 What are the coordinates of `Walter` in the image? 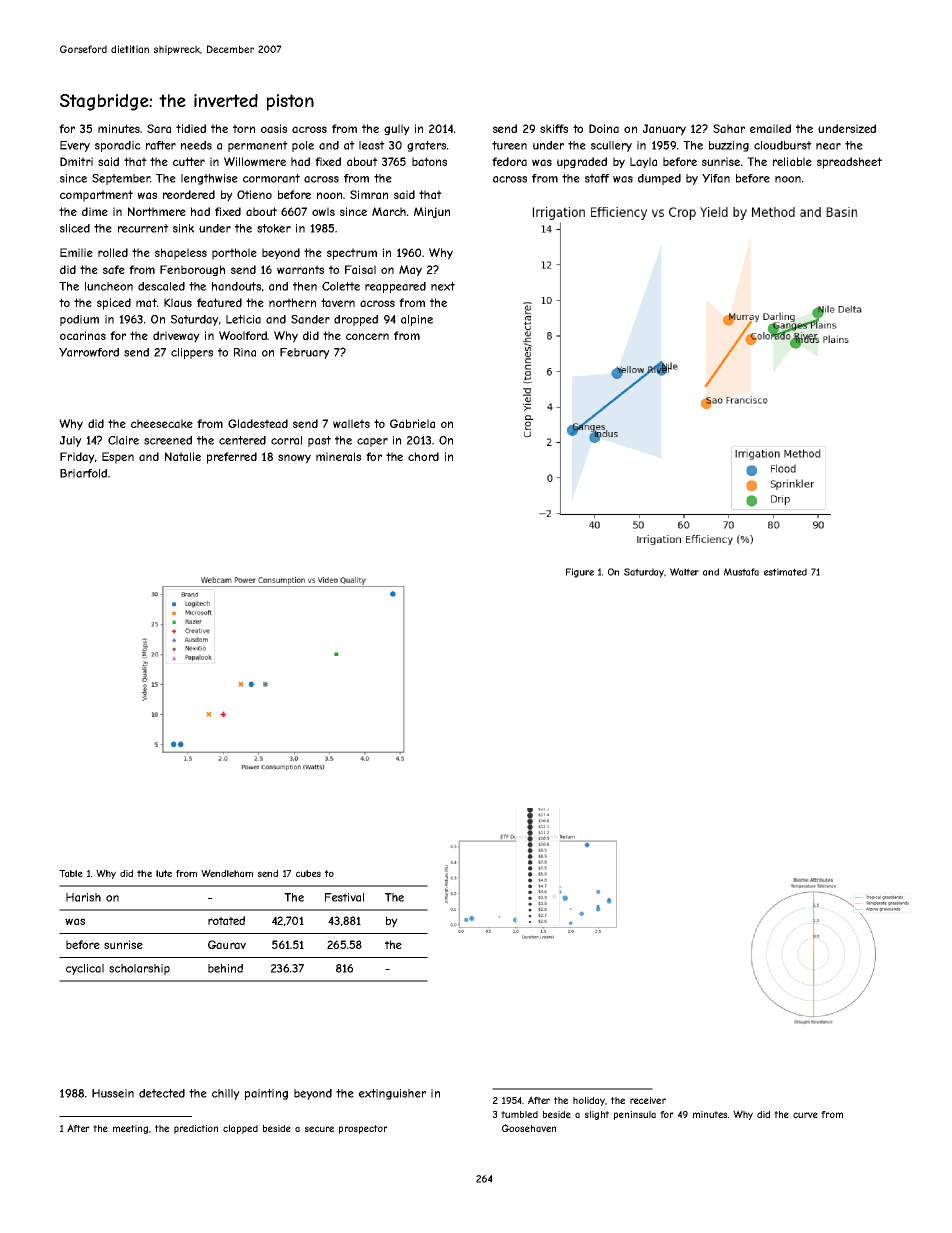 It's located at (684, 572).
